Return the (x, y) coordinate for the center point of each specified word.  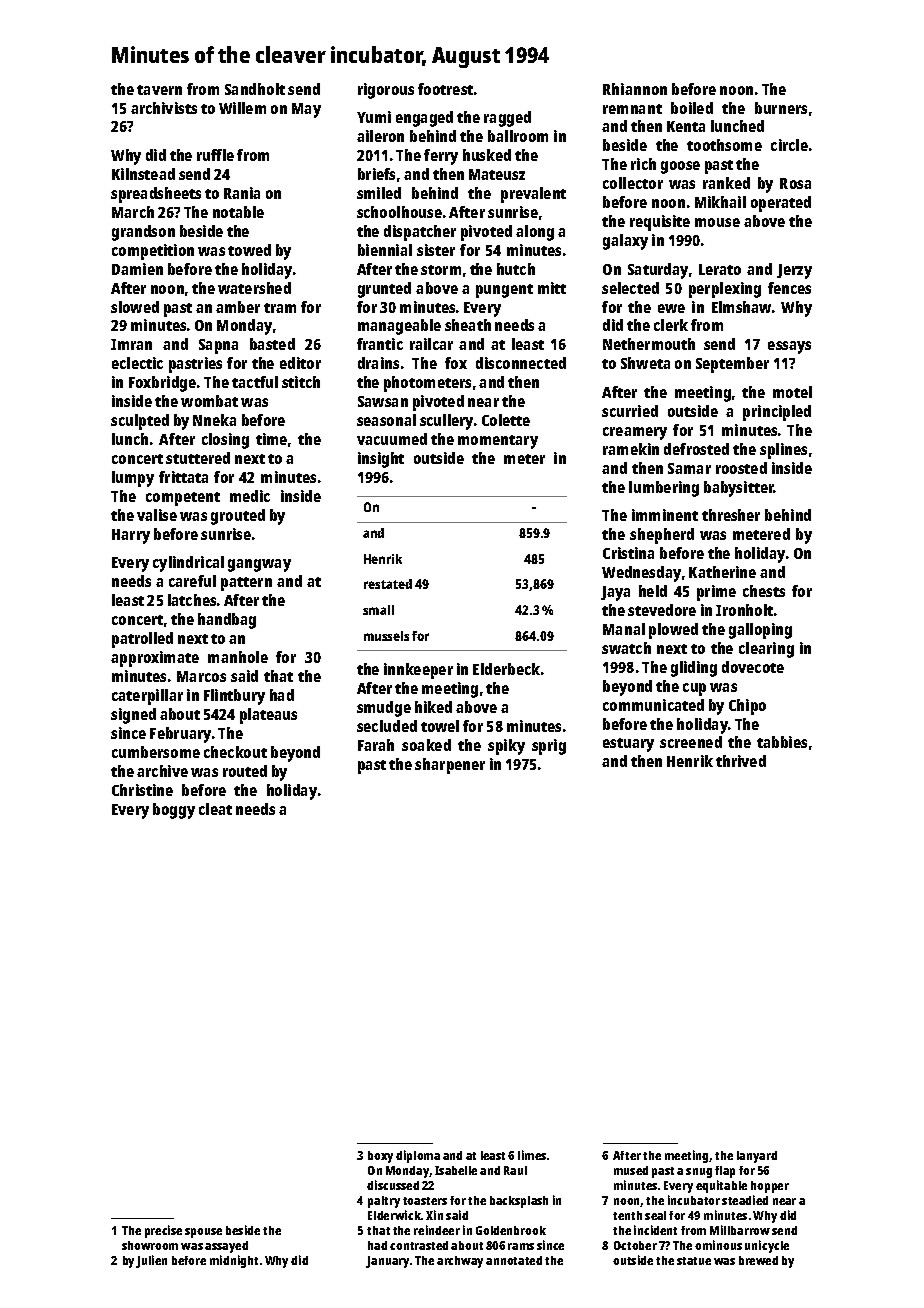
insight (381, 460)
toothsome (724, 145)
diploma (418, 1156)
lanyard (757, 1157)
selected (630, 288)
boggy (174, 811)
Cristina (628, 553)
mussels (386, 636)
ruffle (215, 155)
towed (249, 250)
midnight (234, 1261)
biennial (385, 250)
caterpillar (147, 697)
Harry (131, 536)
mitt (552, 288)
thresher (731, 515)
